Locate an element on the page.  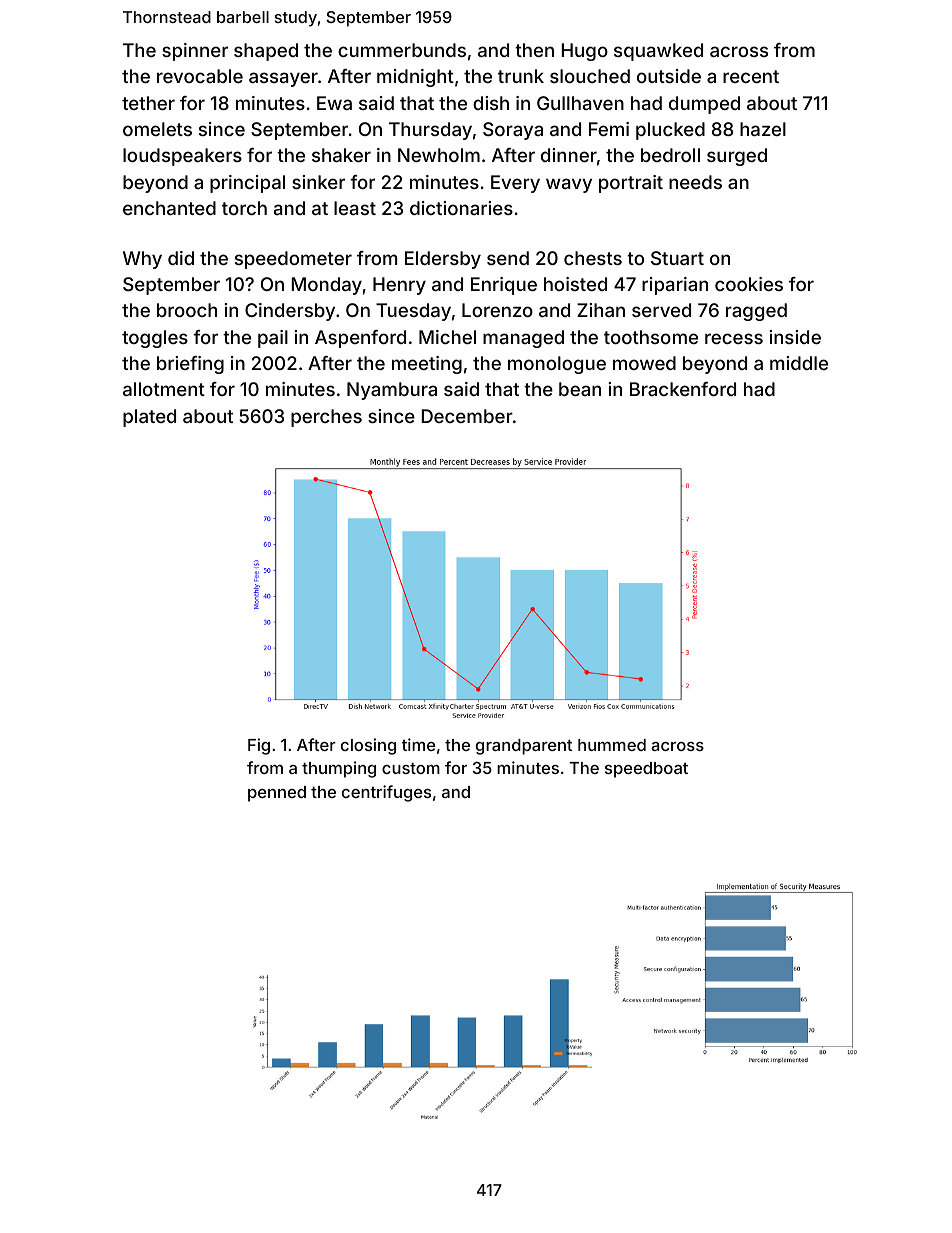
least is located at coordinates (355, 208).
